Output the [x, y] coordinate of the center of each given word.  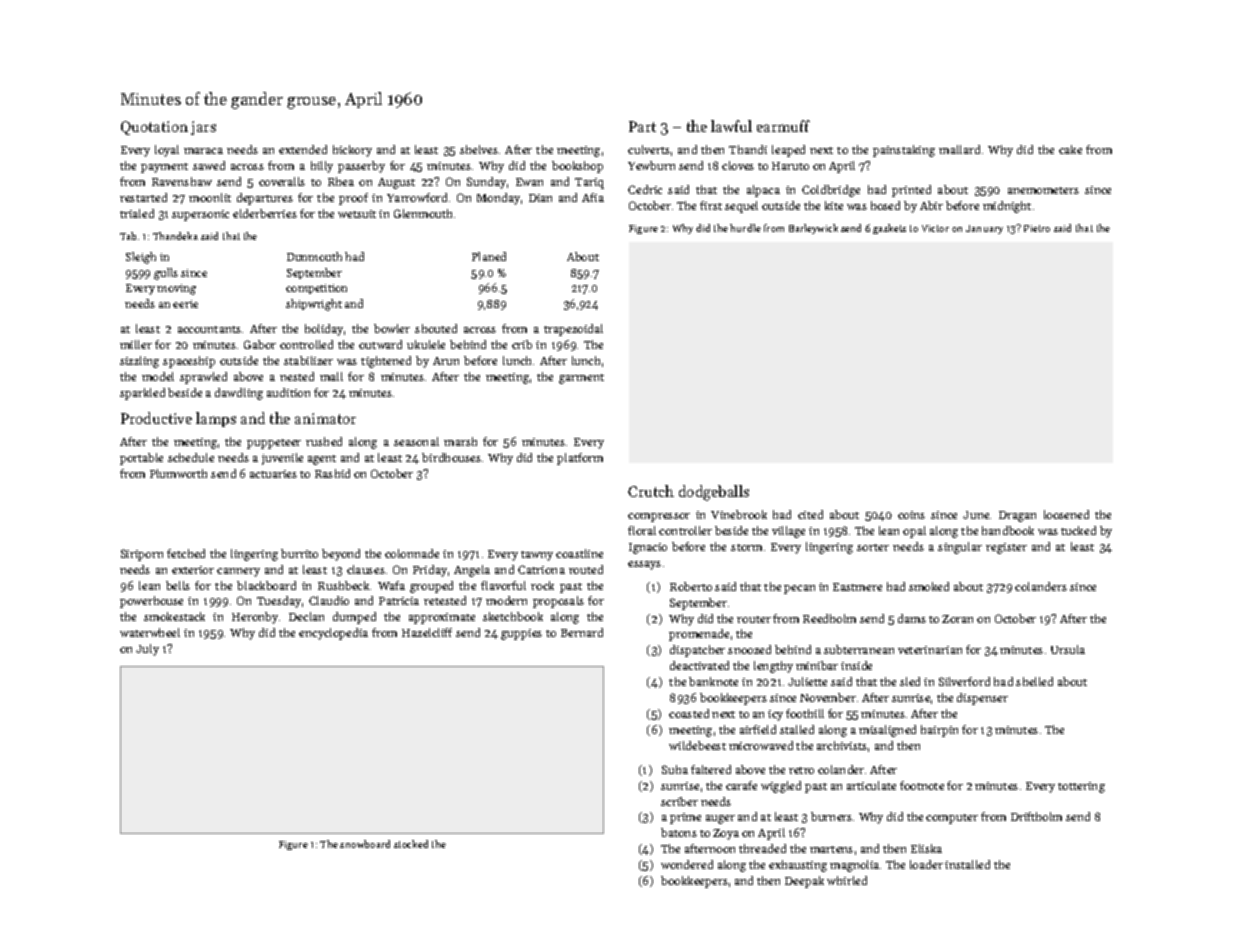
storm [746, 547]
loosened [1066, 514]
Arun [446, 361]
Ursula [1068, 649]
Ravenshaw [182, 181]
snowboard [365, 844]
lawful [731, 126]
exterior [193, 570]
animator [325, 418]
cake [1070, 149]
